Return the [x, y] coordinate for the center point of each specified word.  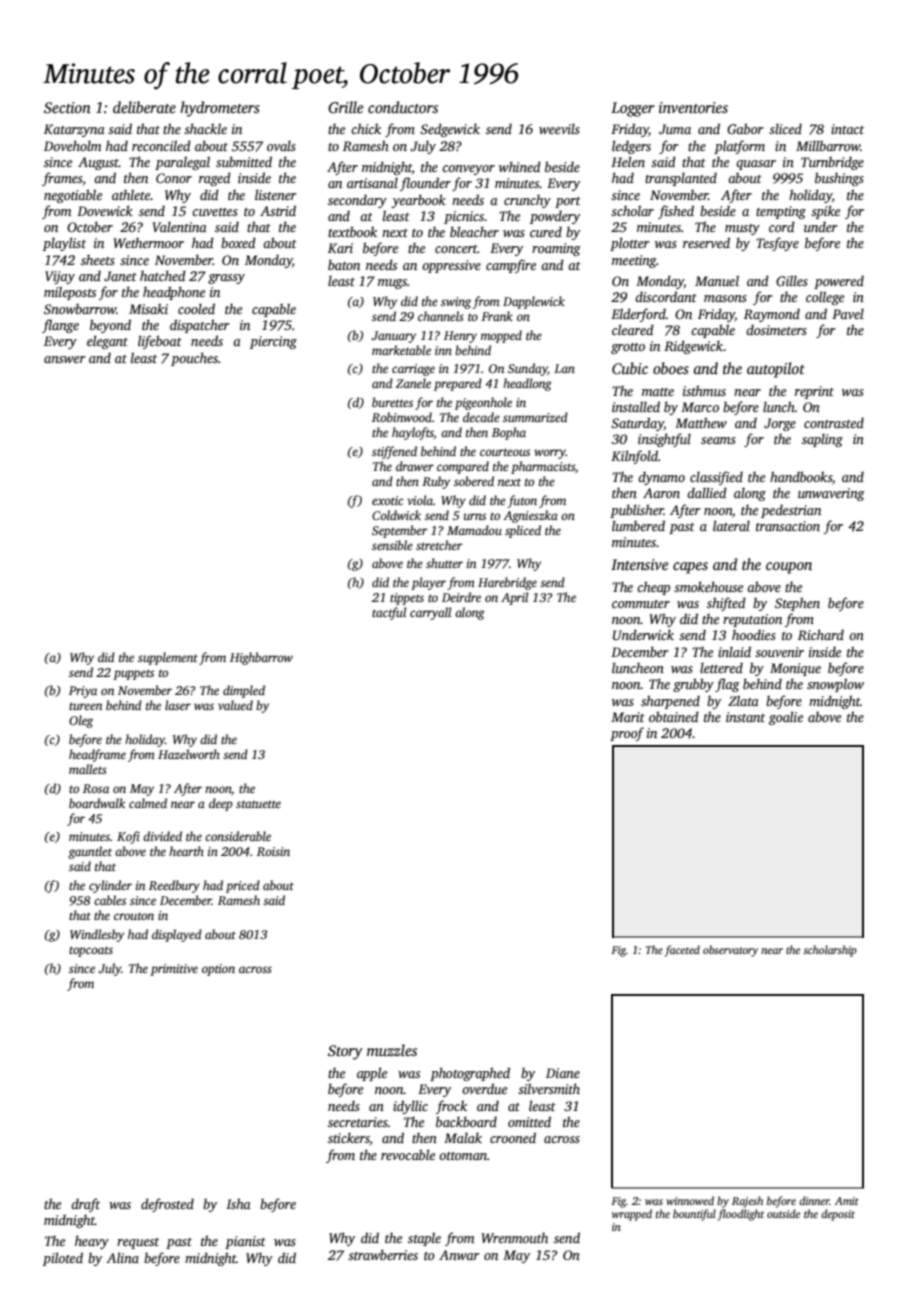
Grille [345, 107]
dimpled [244, 691]
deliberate [144, 107]
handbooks [801, 476]
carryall [430, 613]
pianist [245, 1242]
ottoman [463, 1156]
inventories [693, 107]
